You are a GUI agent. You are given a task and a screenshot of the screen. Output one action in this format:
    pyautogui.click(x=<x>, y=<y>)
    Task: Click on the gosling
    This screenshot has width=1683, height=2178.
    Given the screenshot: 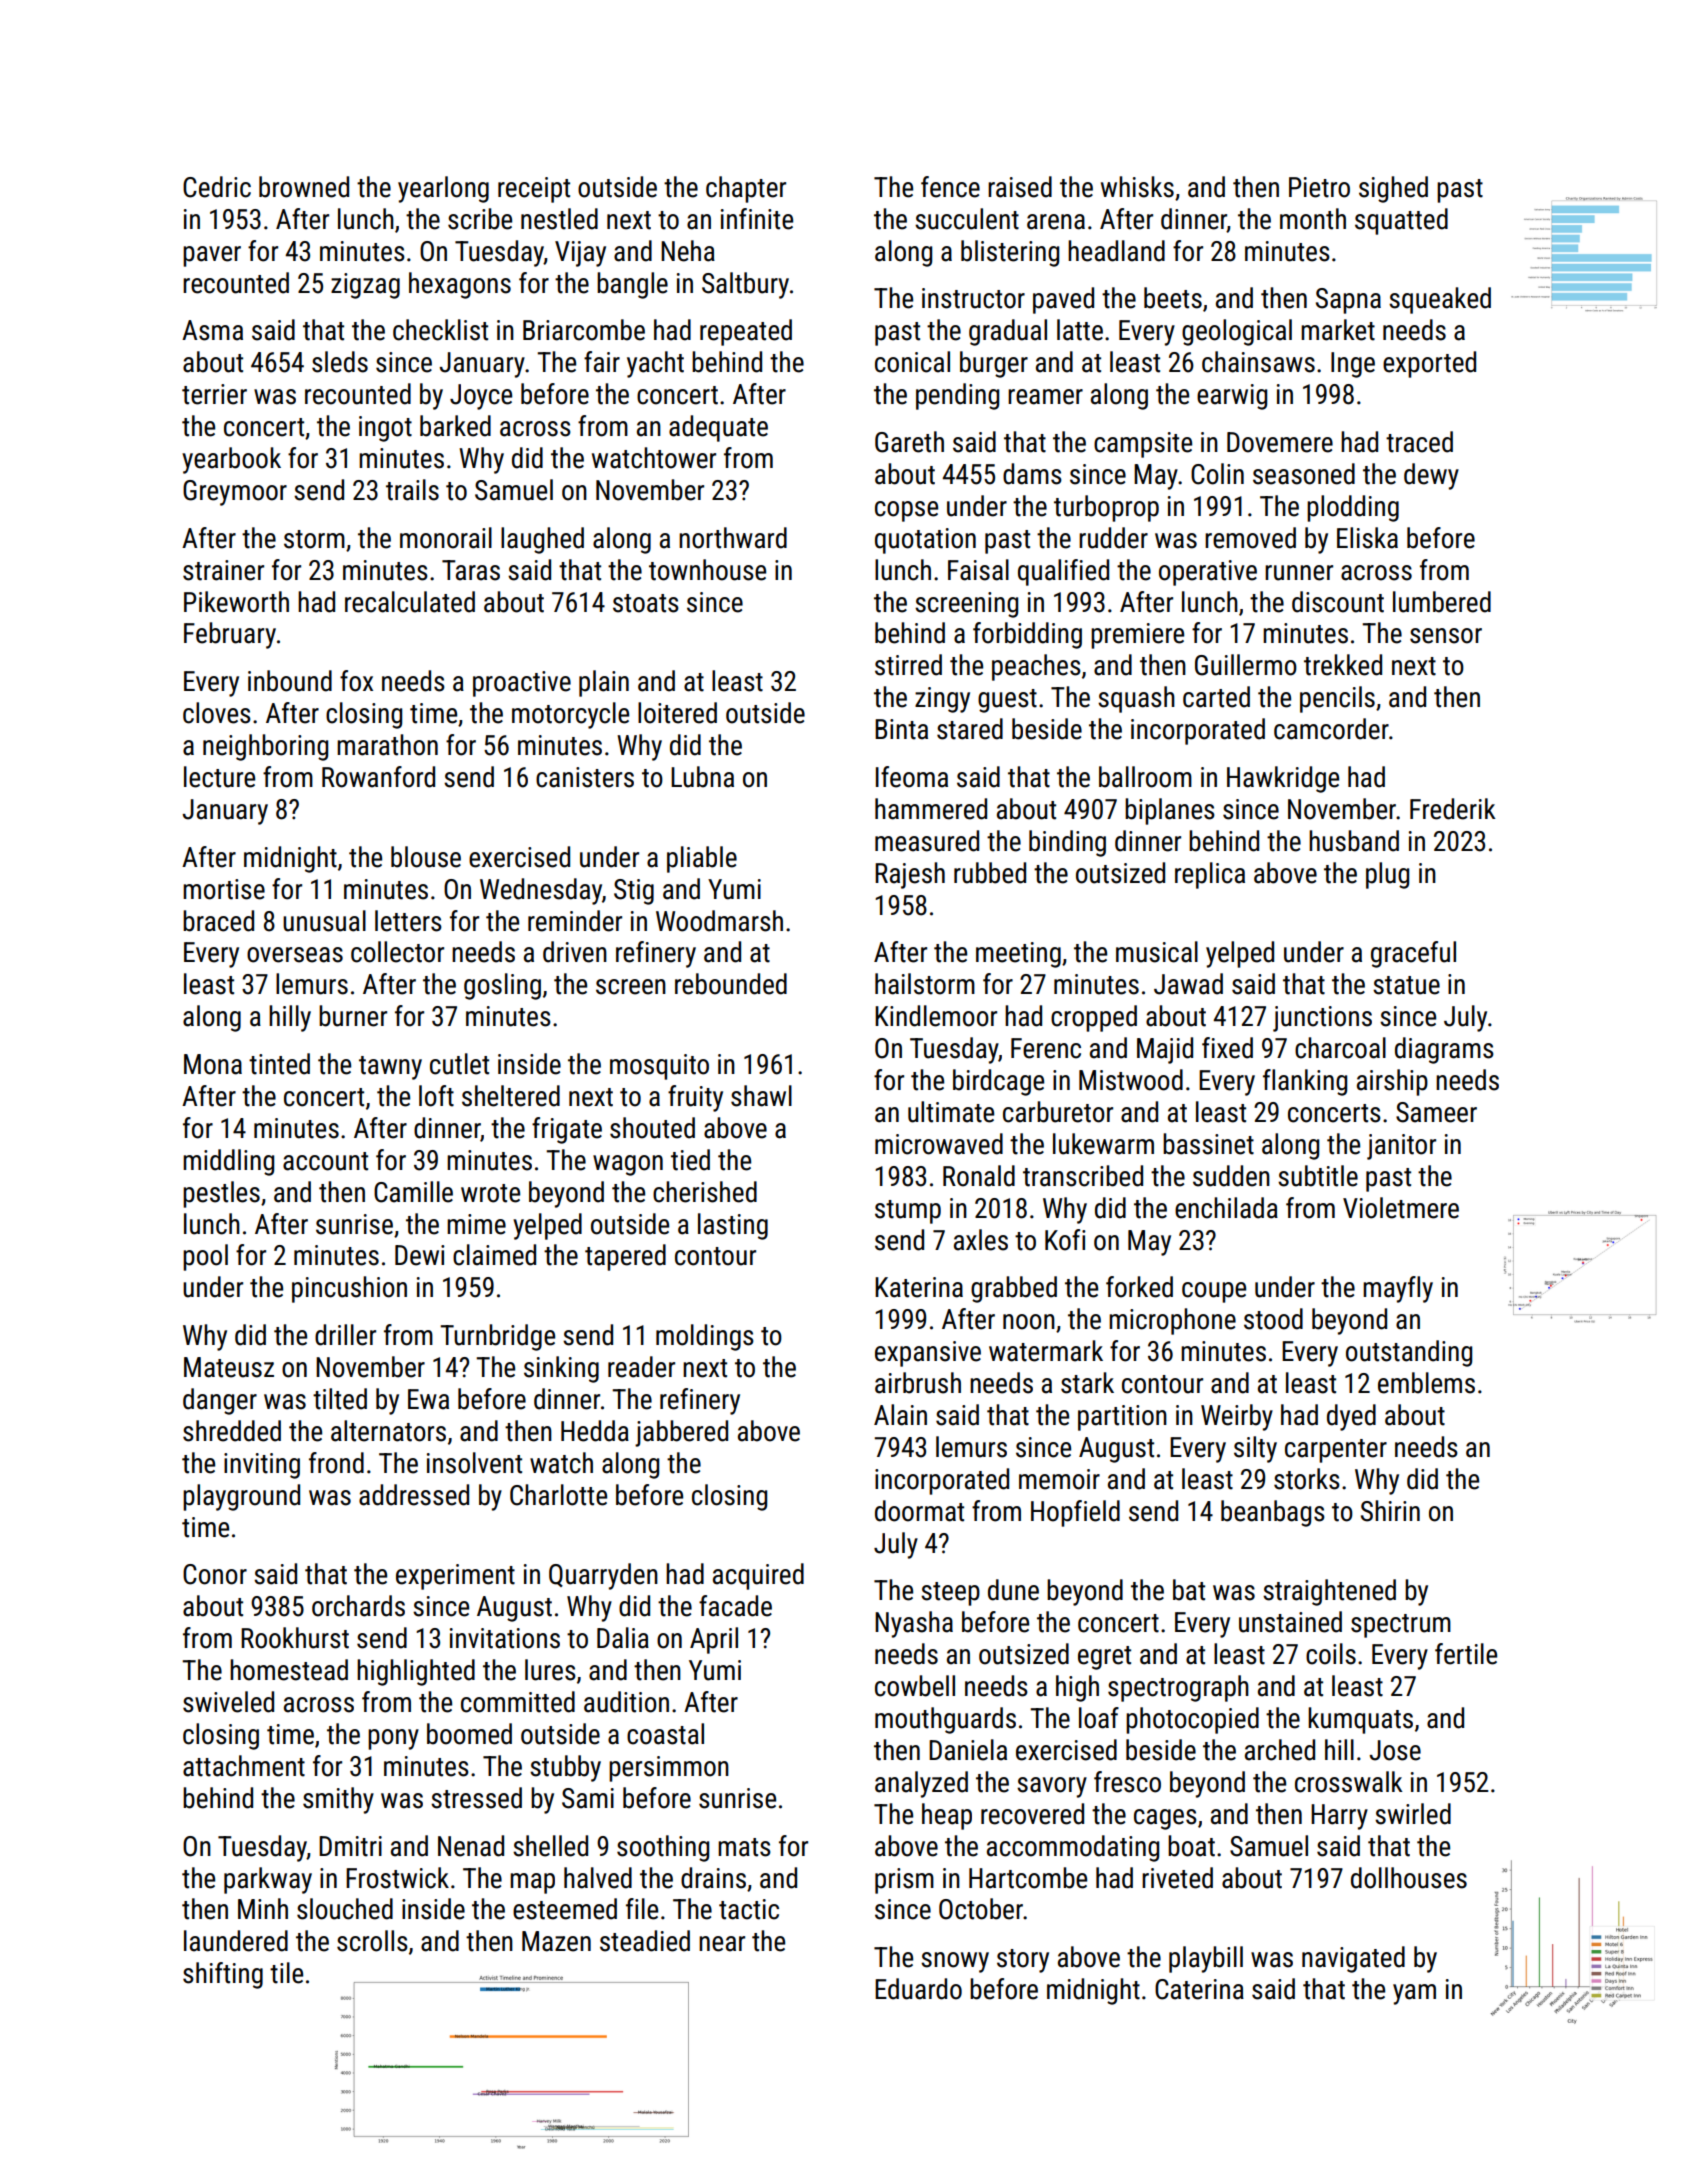 What is the action you would take?
    pyautogui.click(x=502, y=986)
